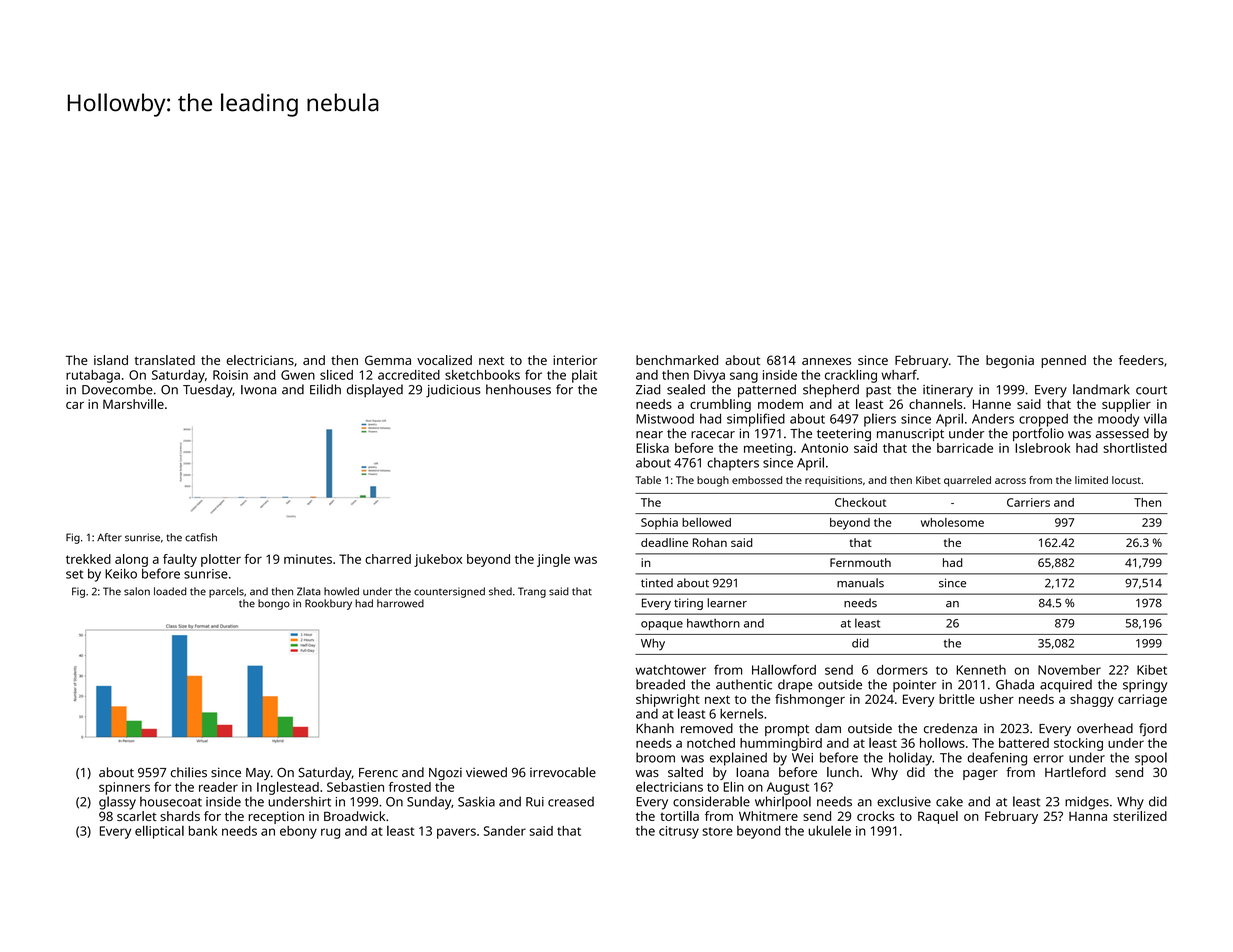 This page has width=1233, height=952. I want to click on brittle, so click(957, 699).
